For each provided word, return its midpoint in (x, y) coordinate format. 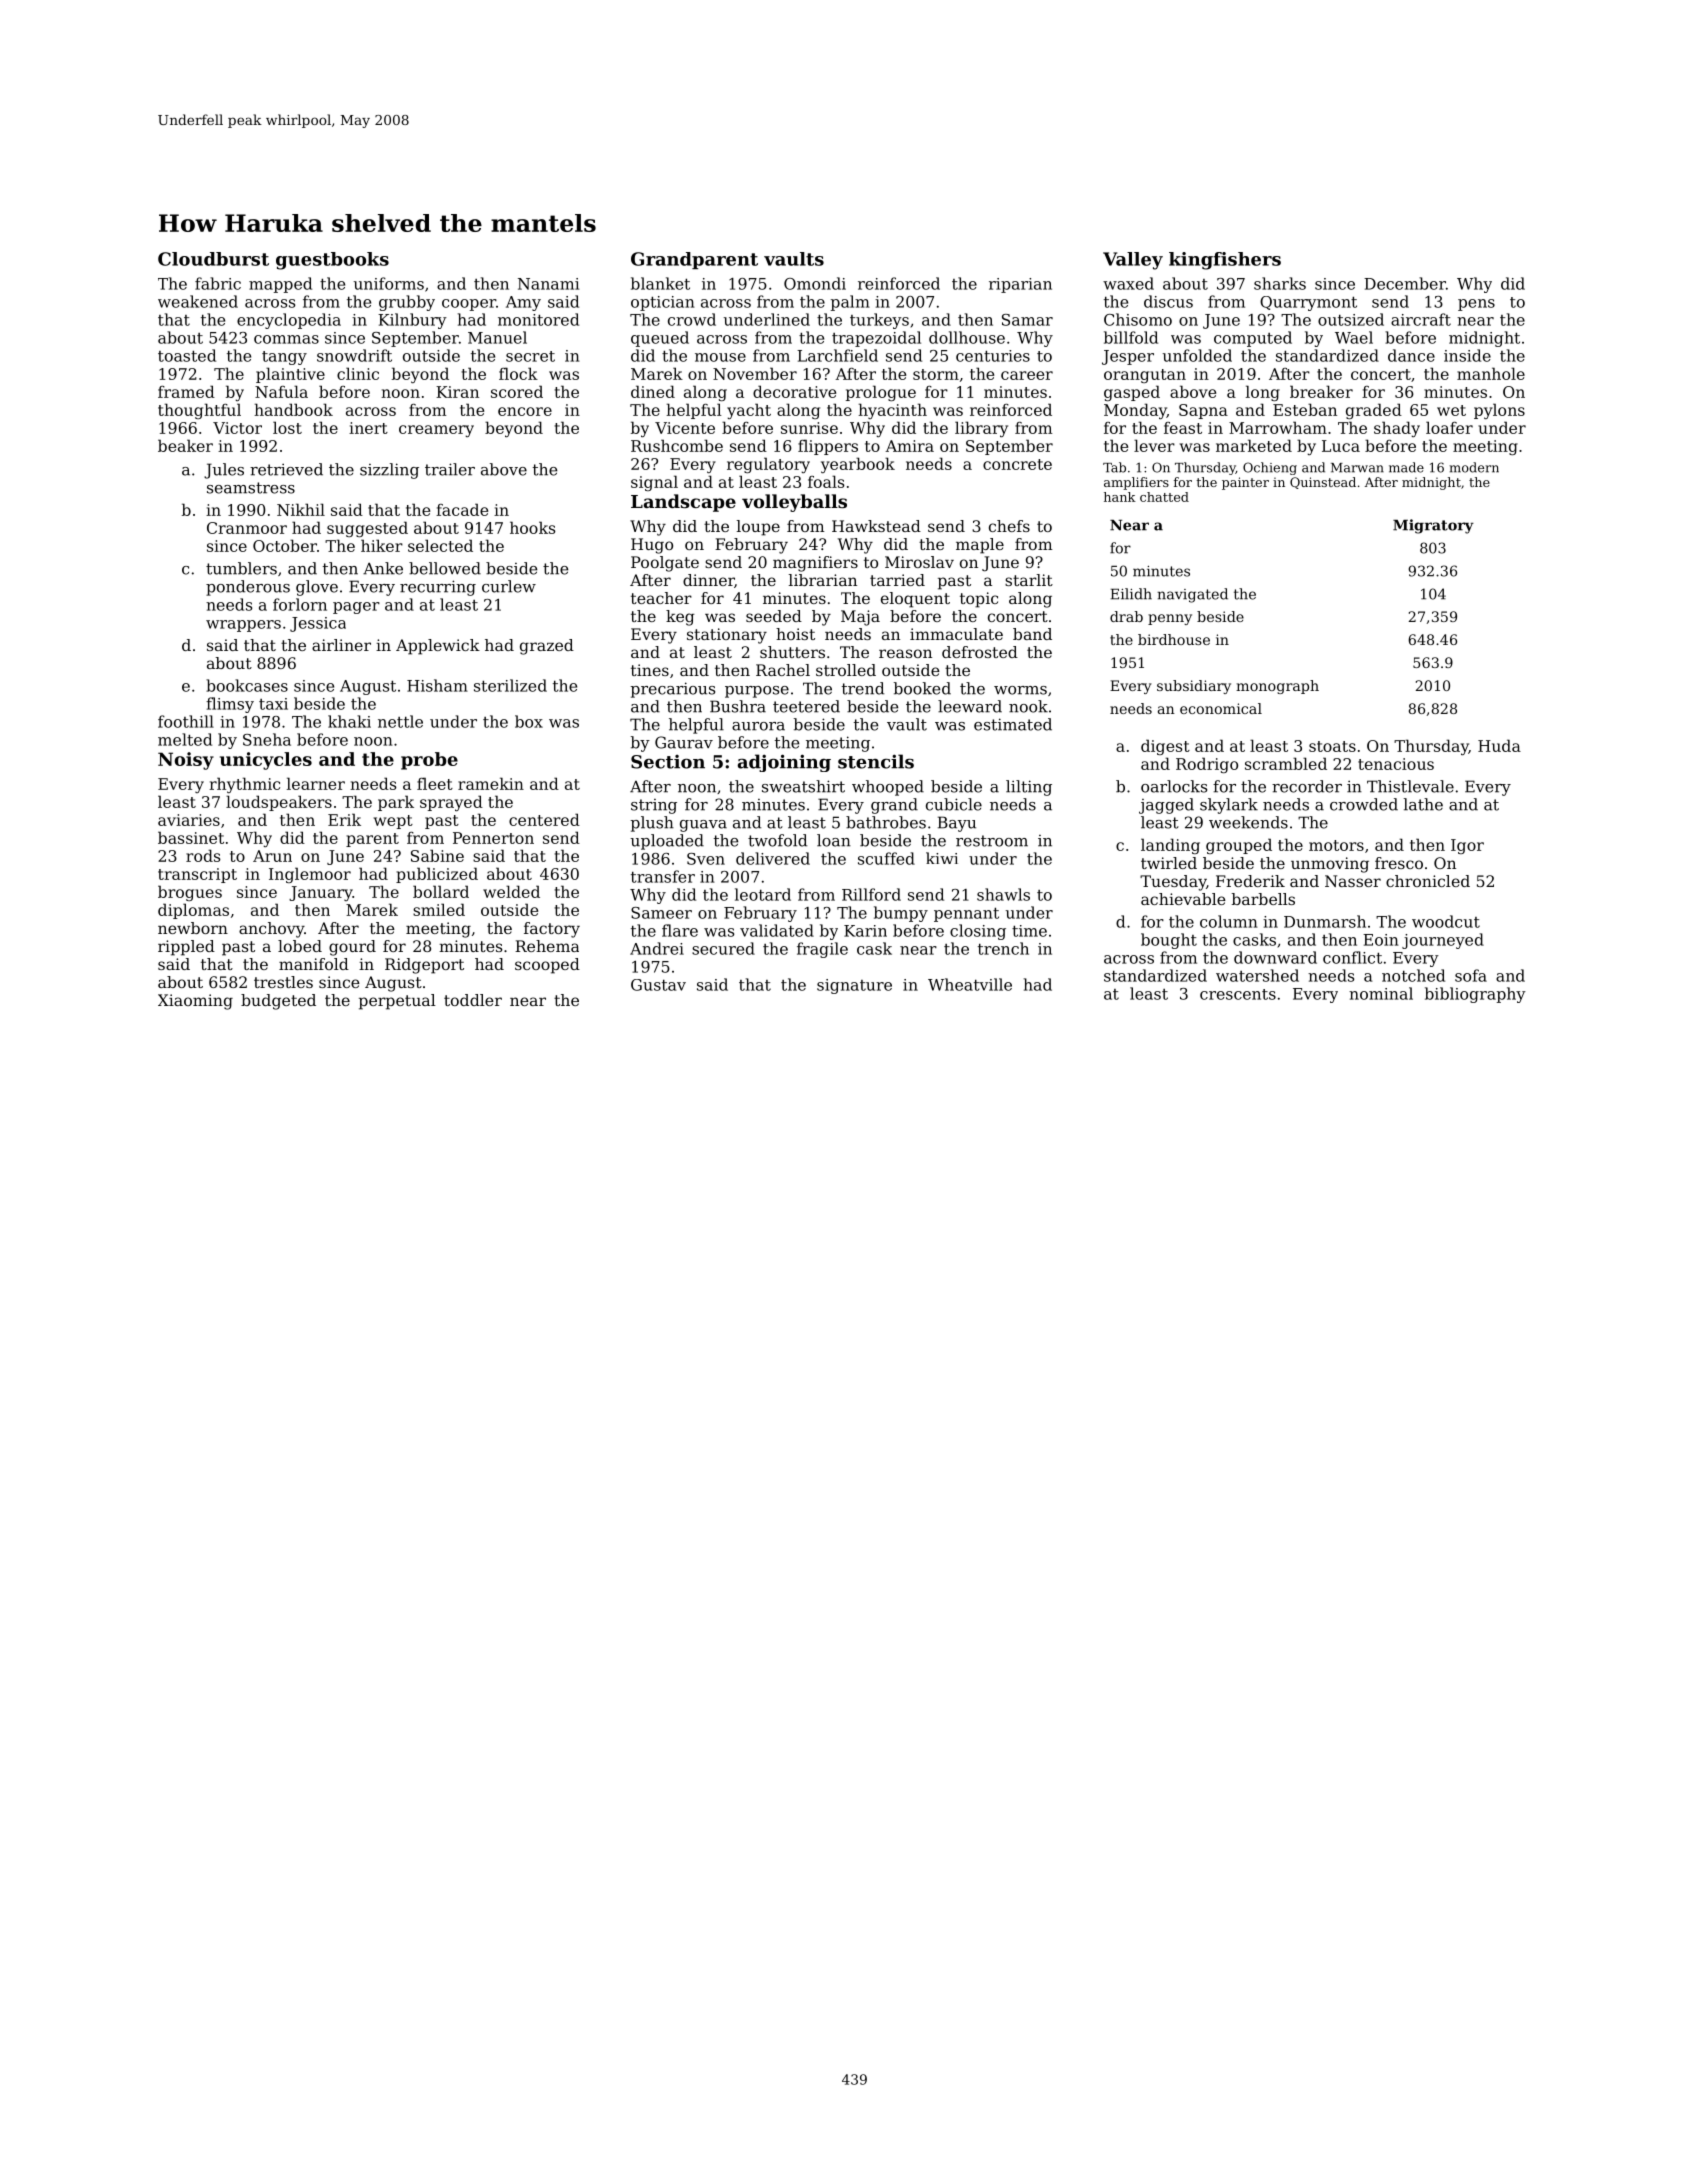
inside (1467, 355)
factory (552, 930)
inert (368, 428)
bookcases (247, 685)
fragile (822, 950)
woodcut (1446, 921)
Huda (1499, 745)
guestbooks (332, 261)
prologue (881, 393)
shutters (792, 652)
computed (1253, 339)
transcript (197, 875)
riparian (1020, 285)
